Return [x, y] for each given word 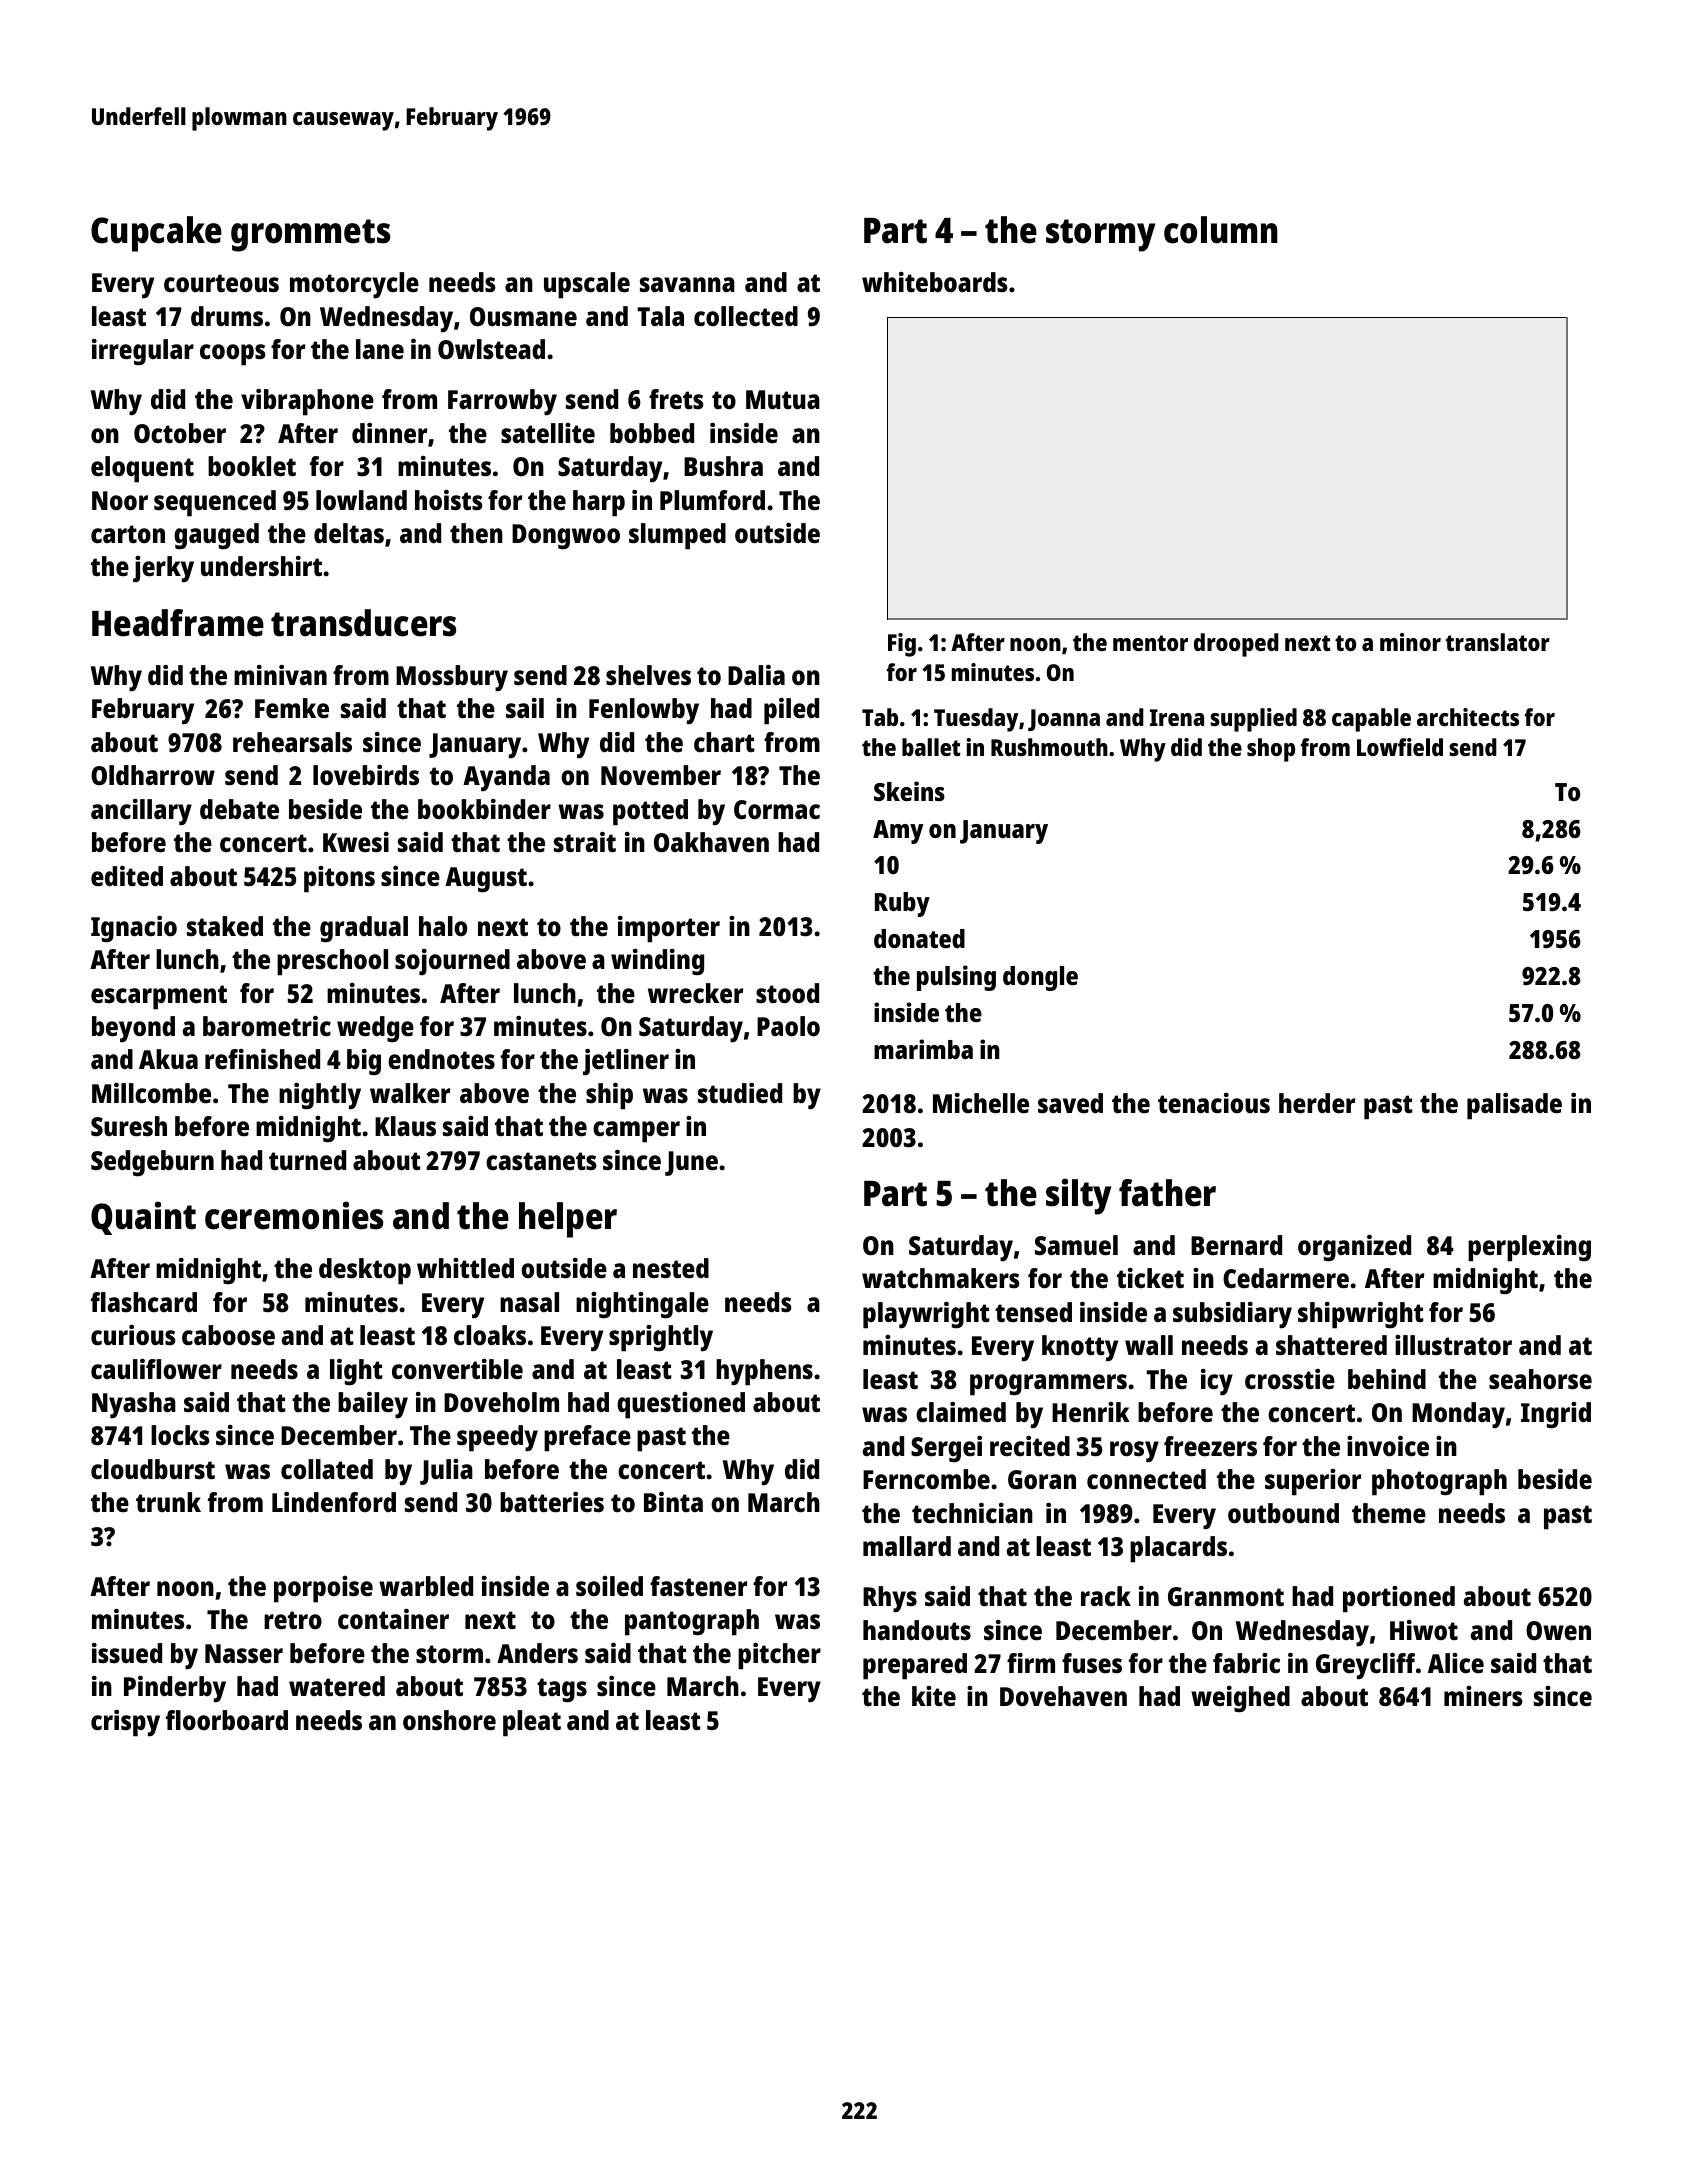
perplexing [1529, 1248]
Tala [660, 316]
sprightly [661, 1338]
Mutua [783, 399]
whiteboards [935, 282]
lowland [361, 500]
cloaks [490, 1335]
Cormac [777, 809]
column [1221, 230]
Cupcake [156, 234]
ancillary [141, 812]
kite [934, 1696]
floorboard [227, 1720]
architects [1468, 717]
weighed [1240, 1699]
